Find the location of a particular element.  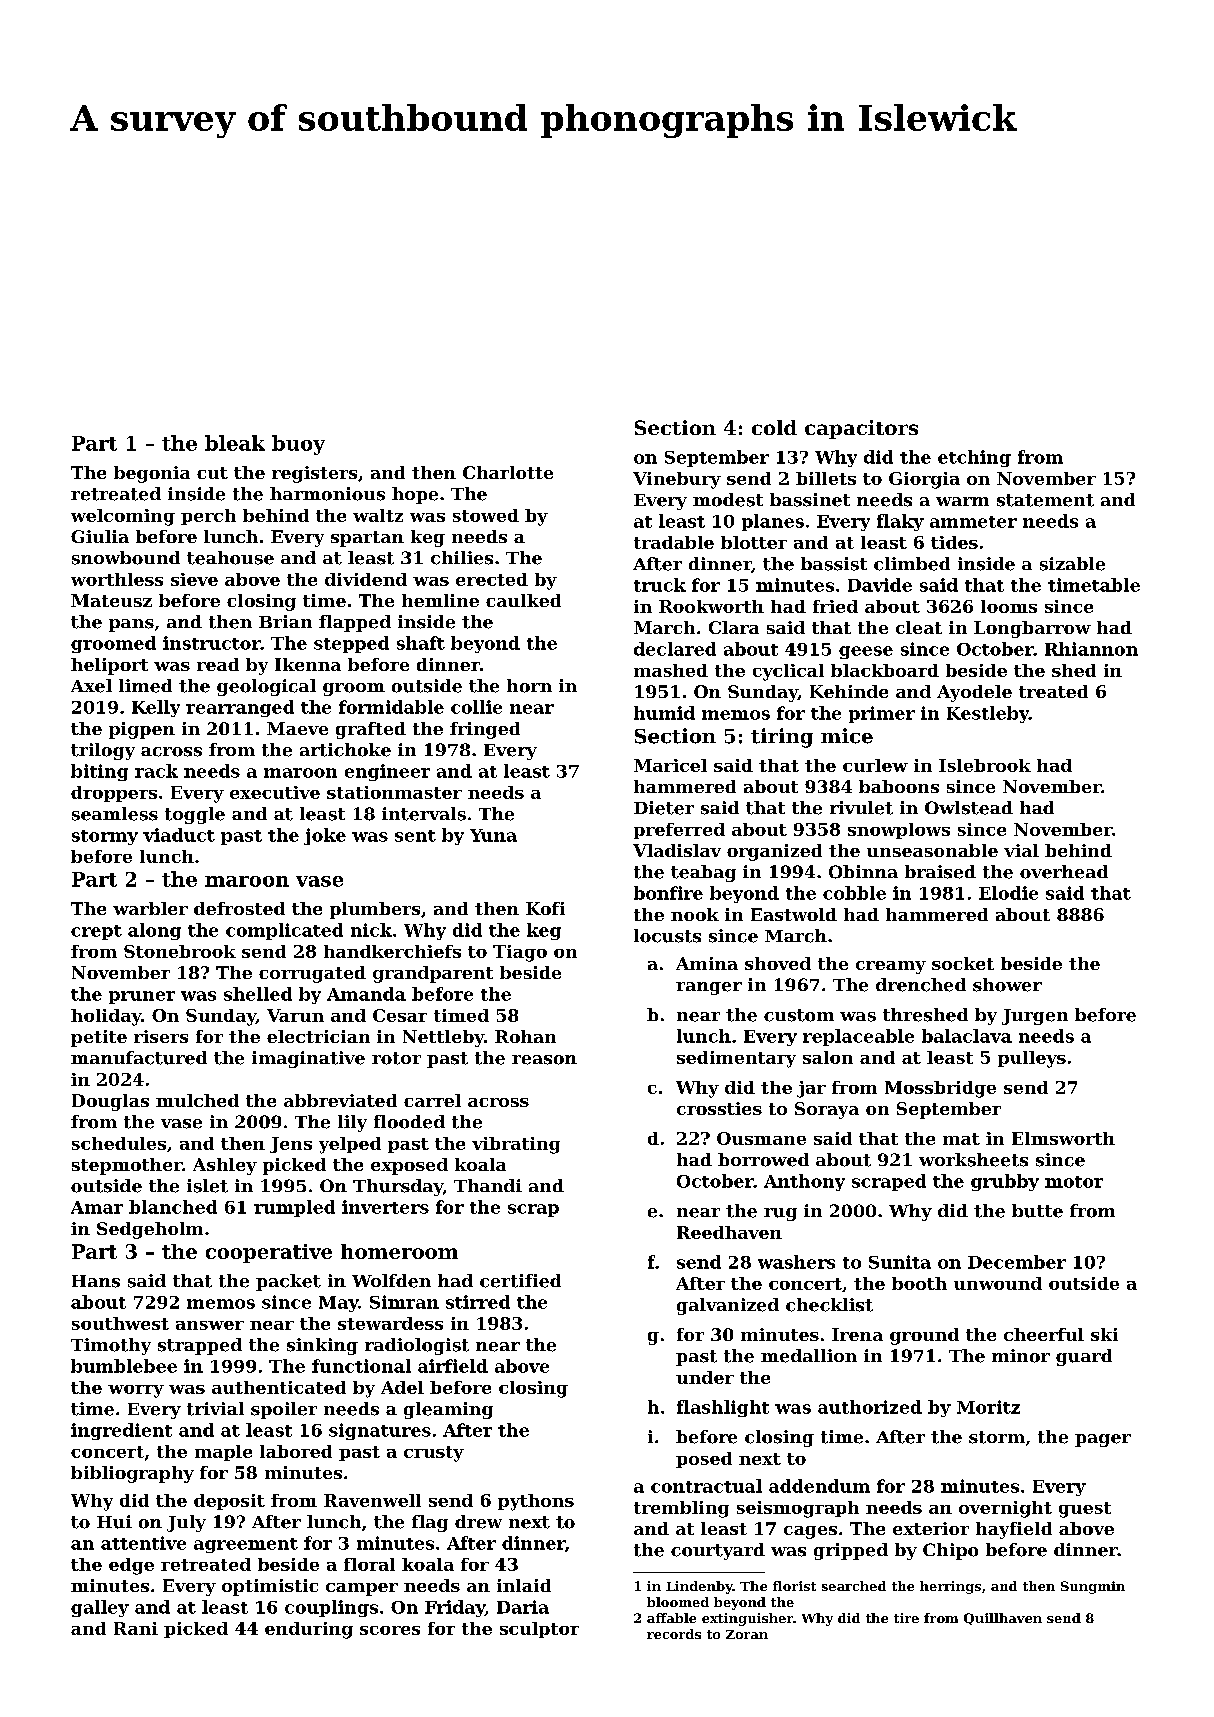

registers is located at coordinates (314, 474).
